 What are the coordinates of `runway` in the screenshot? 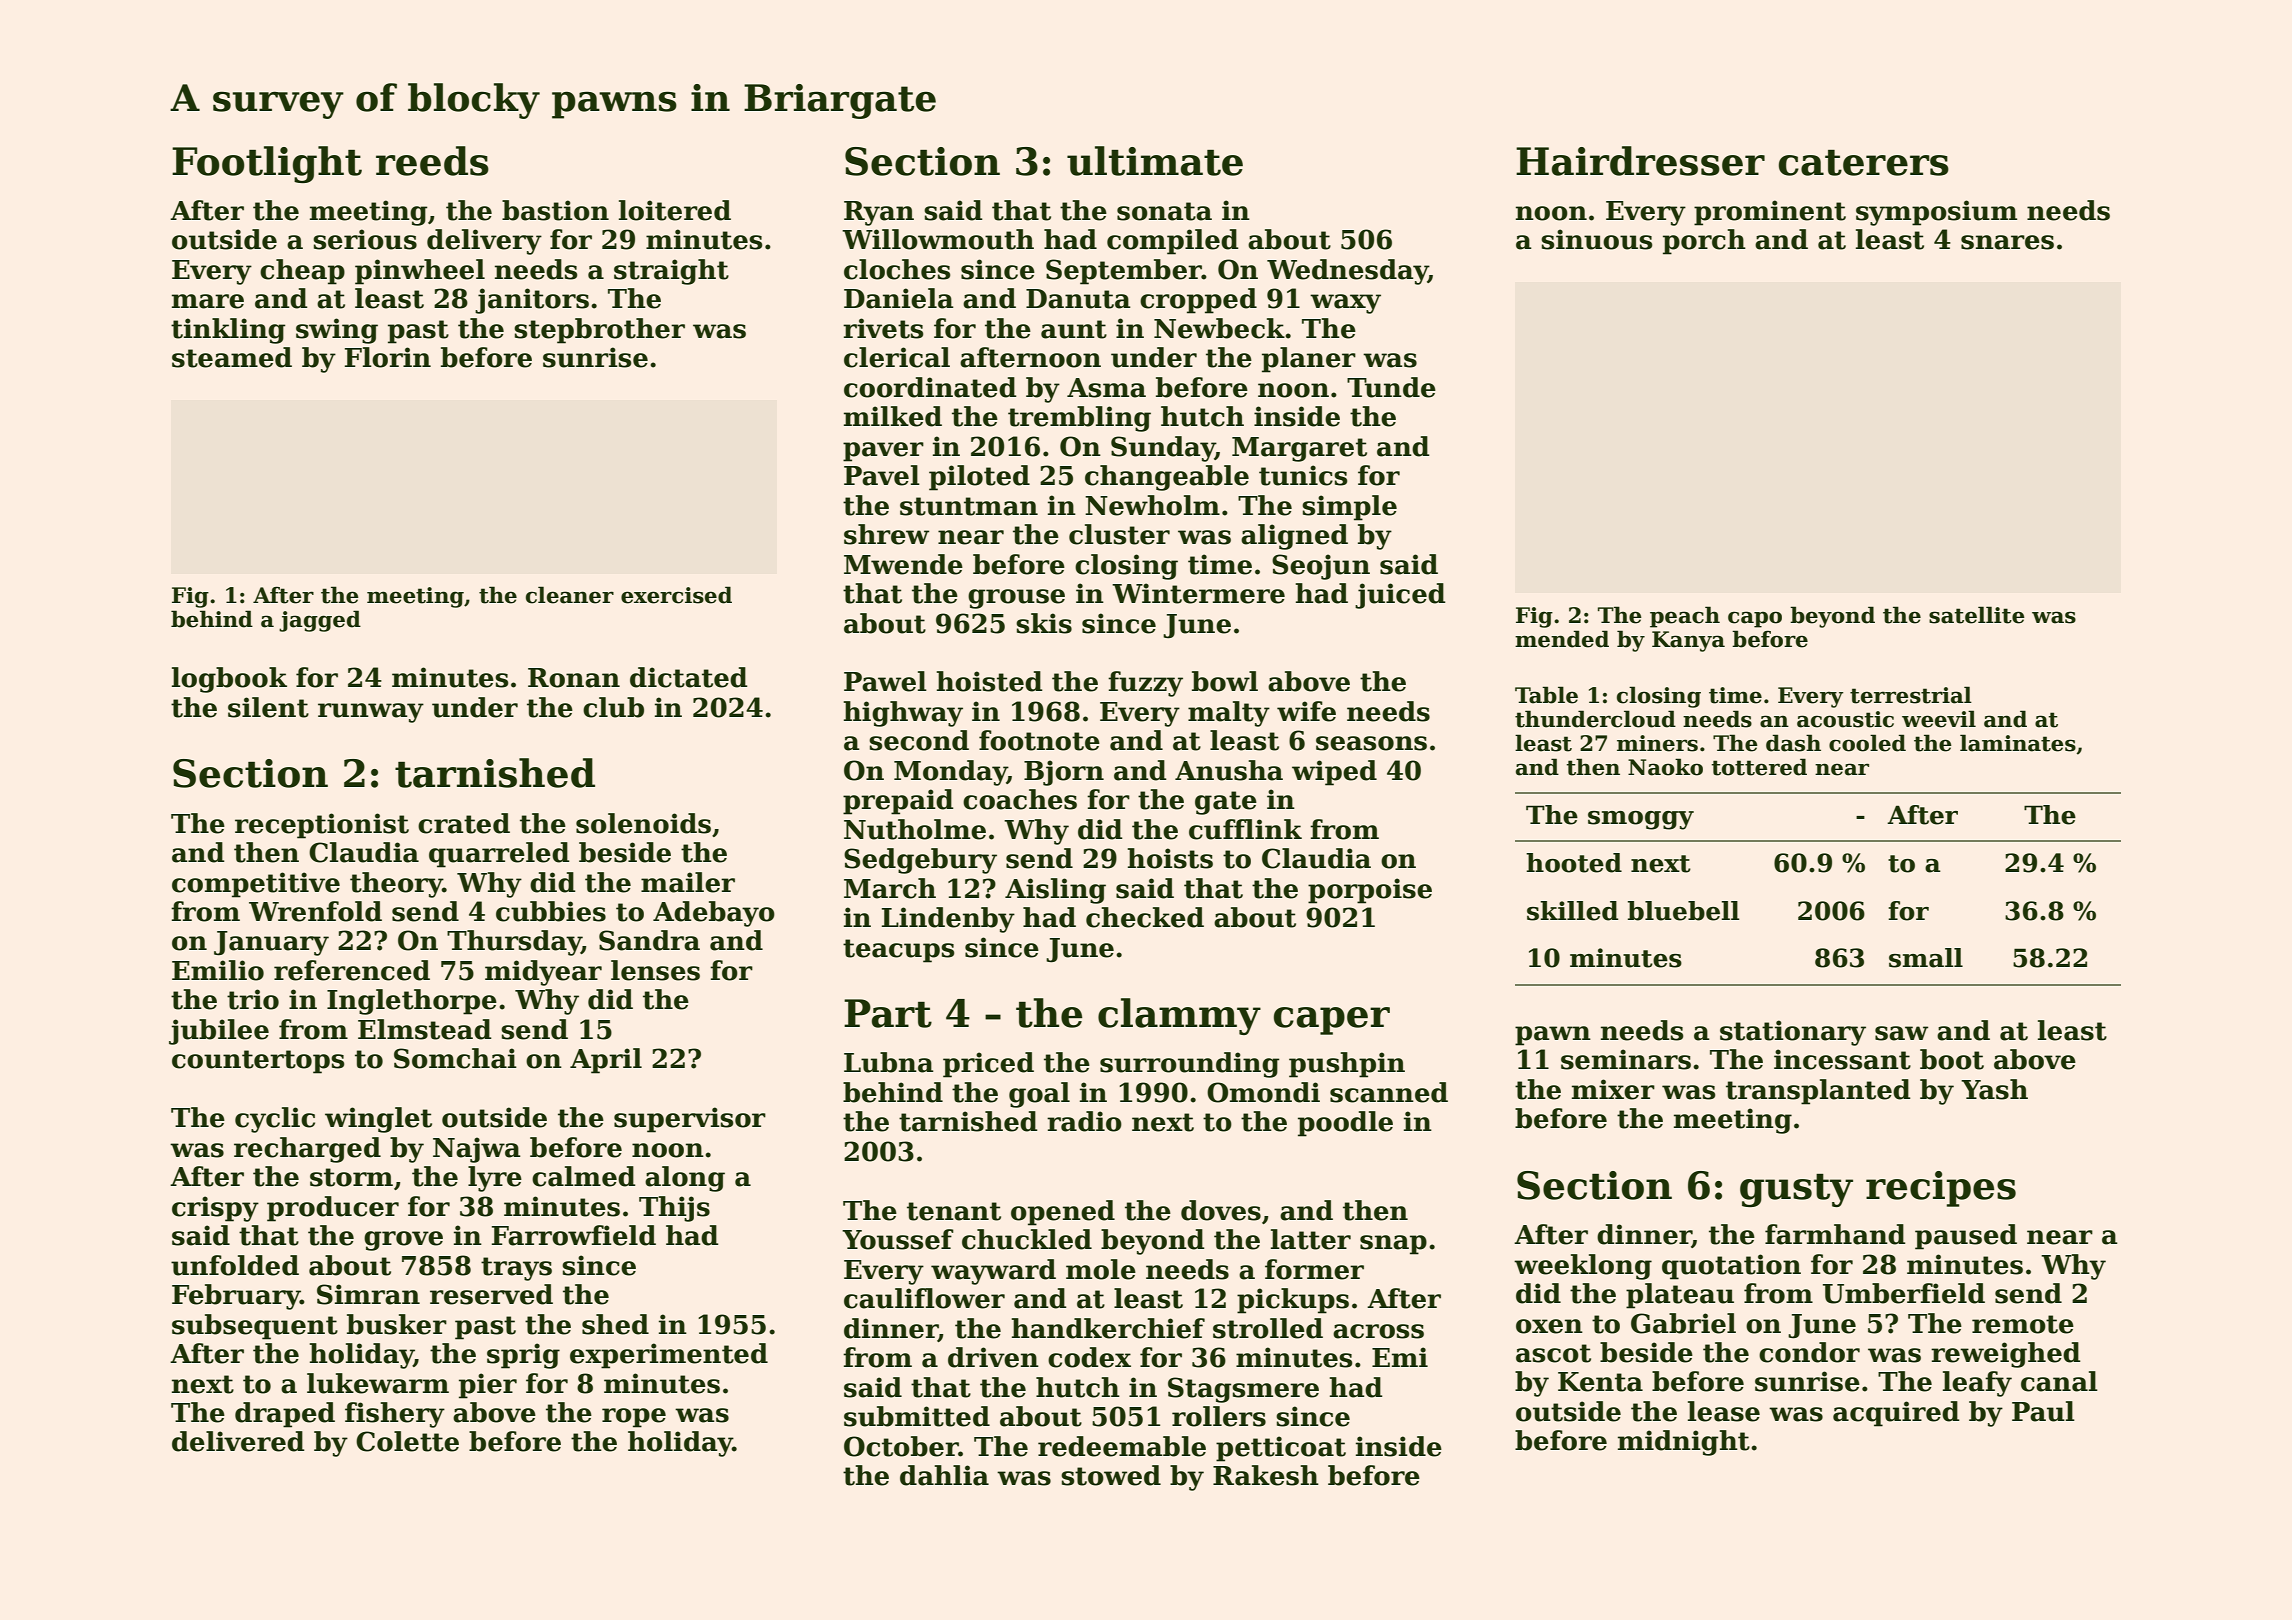 It's located at (371, 713).
